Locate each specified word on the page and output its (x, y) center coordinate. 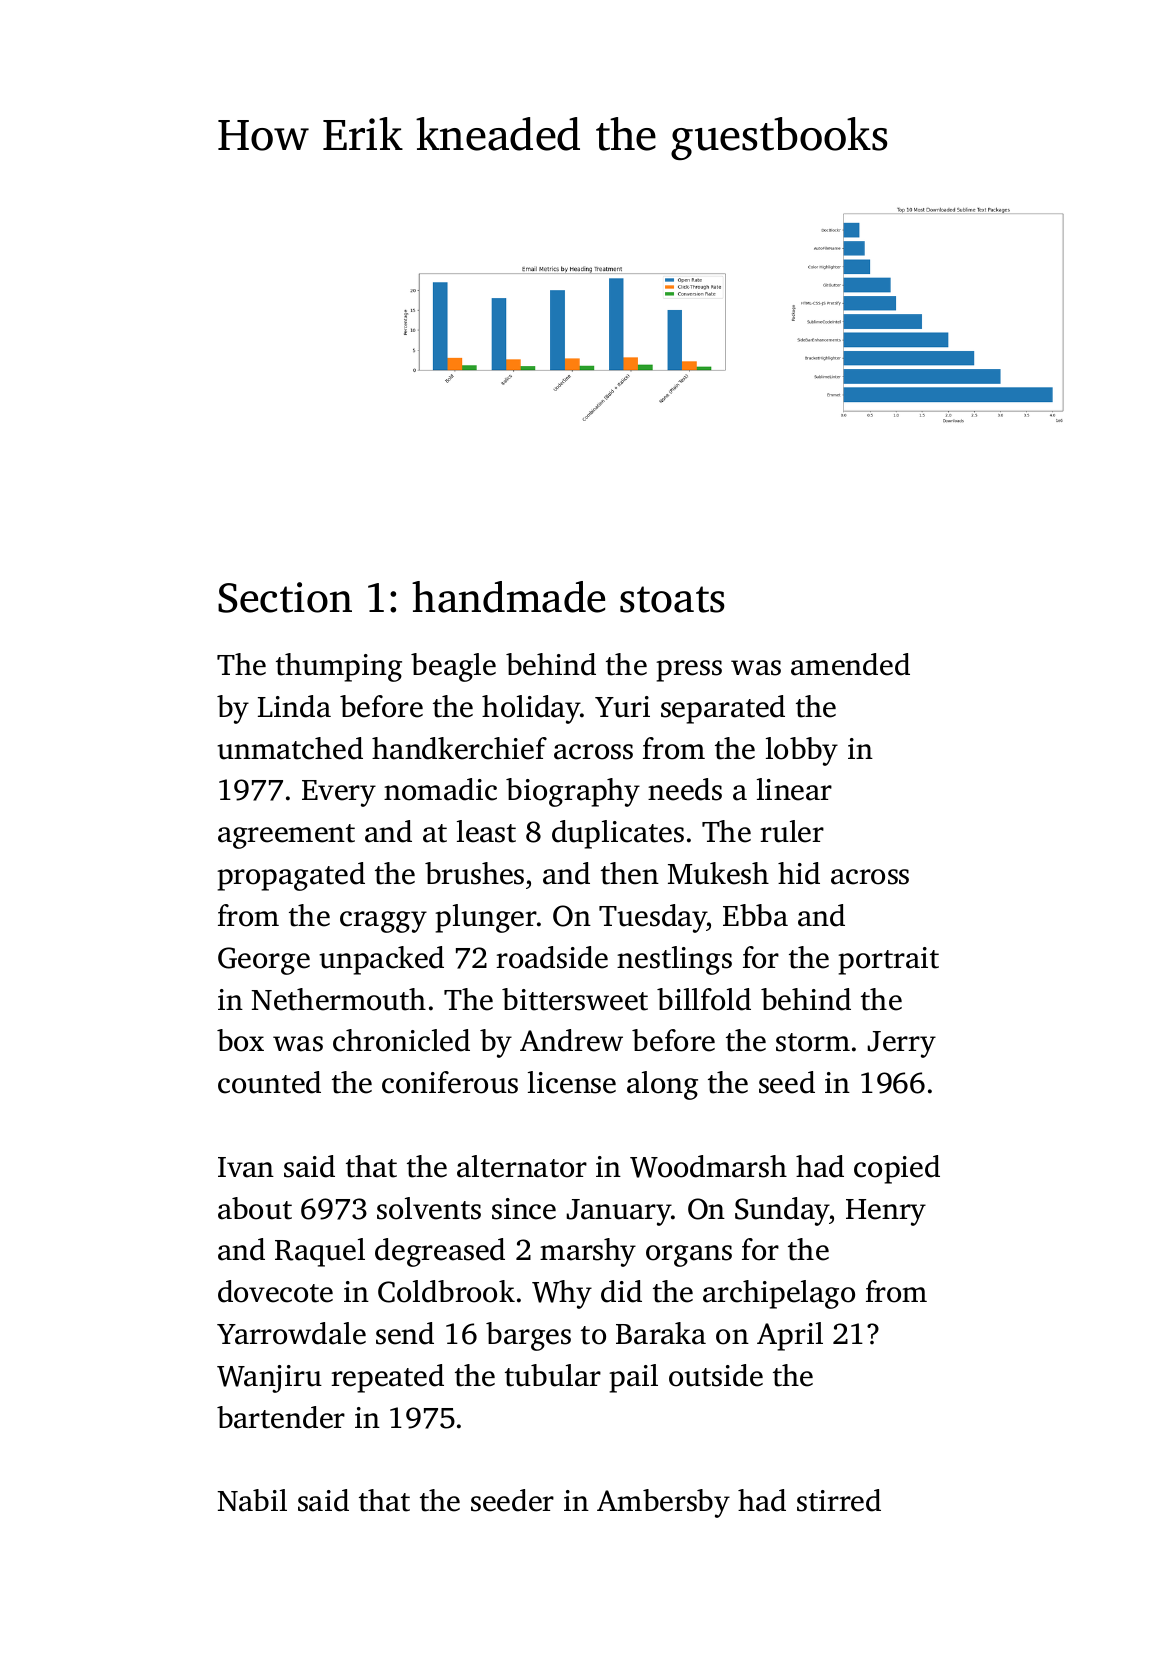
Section (285, 597)
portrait (888, 961)
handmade (508, 597)
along (662, 1085)
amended (850, 664)
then (630, 873)
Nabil (252, 1500)
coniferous (450, 1082)
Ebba (755, 915)
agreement (286, 836)
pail (633, 1378)
